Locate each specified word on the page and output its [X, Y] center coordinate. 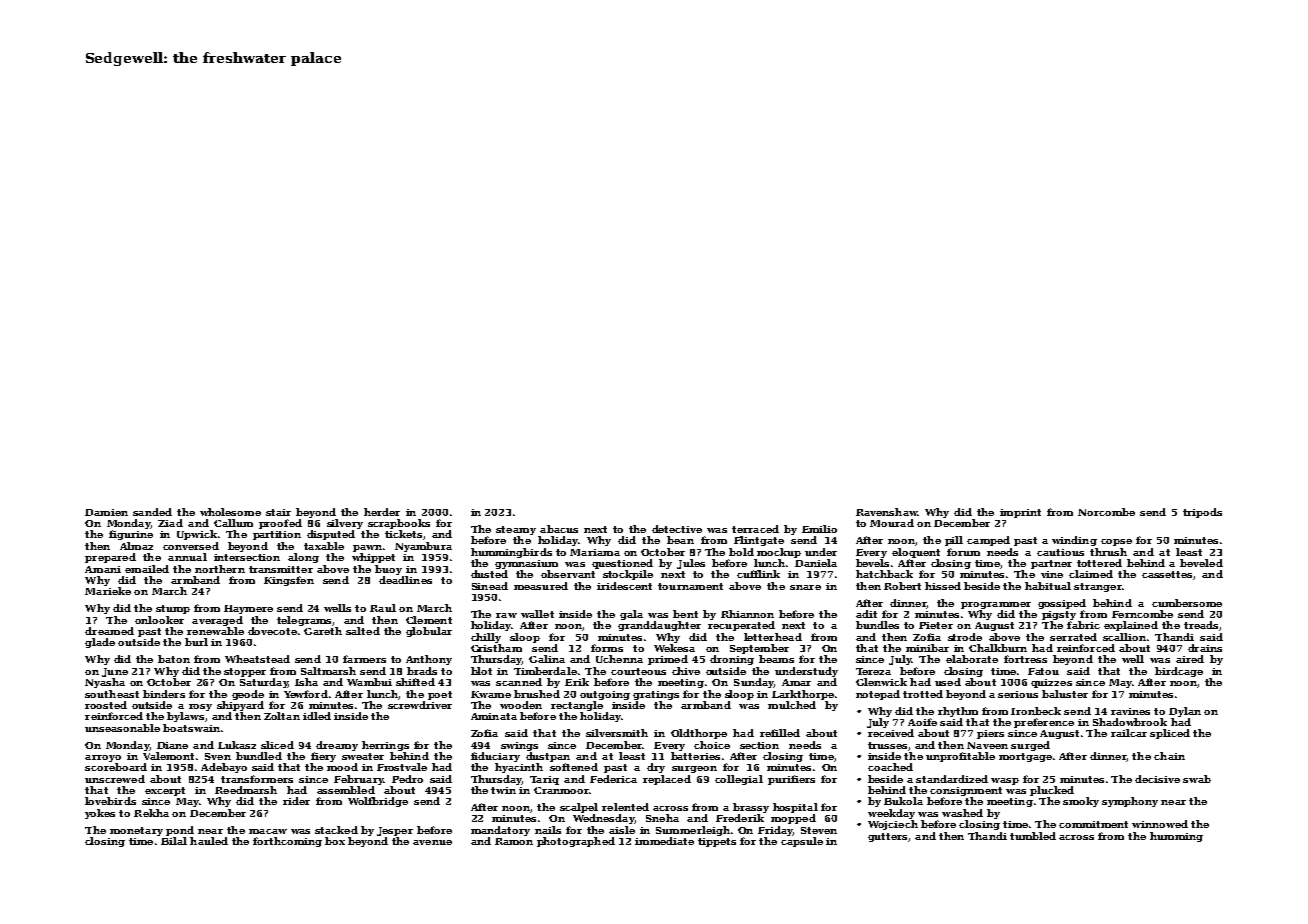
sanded [152, 512]
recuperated [741, 626]
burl [196, 642]
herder [382, 512]
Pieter [936, 625]
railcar [1129, 733]
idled [317, 716]
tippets [717, 842]
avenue [432, 842]
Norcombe [1106, 512]
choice [712, 745]
